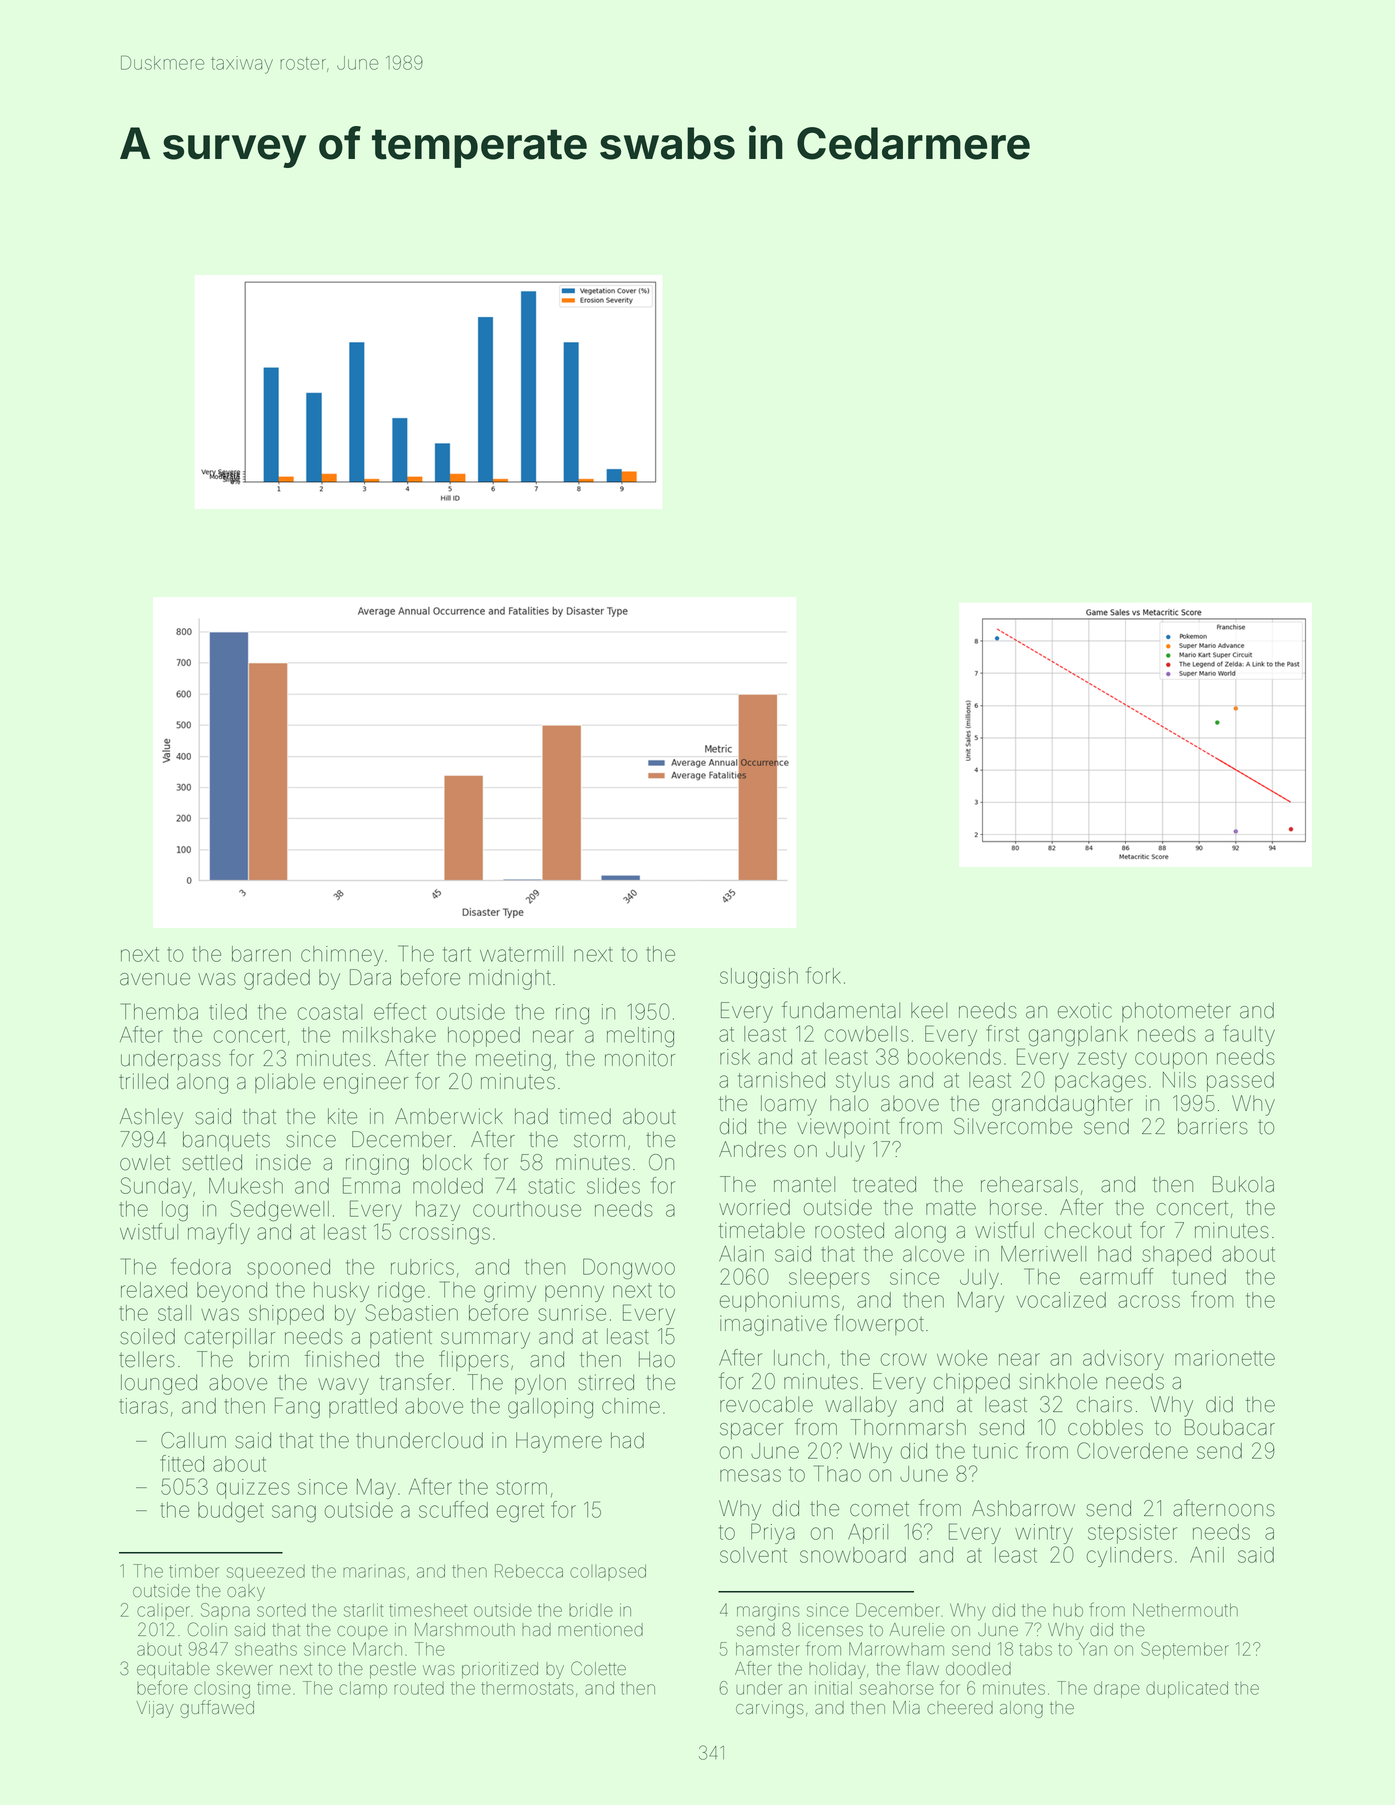  I want to click on sluggish, so click(759, 978).
